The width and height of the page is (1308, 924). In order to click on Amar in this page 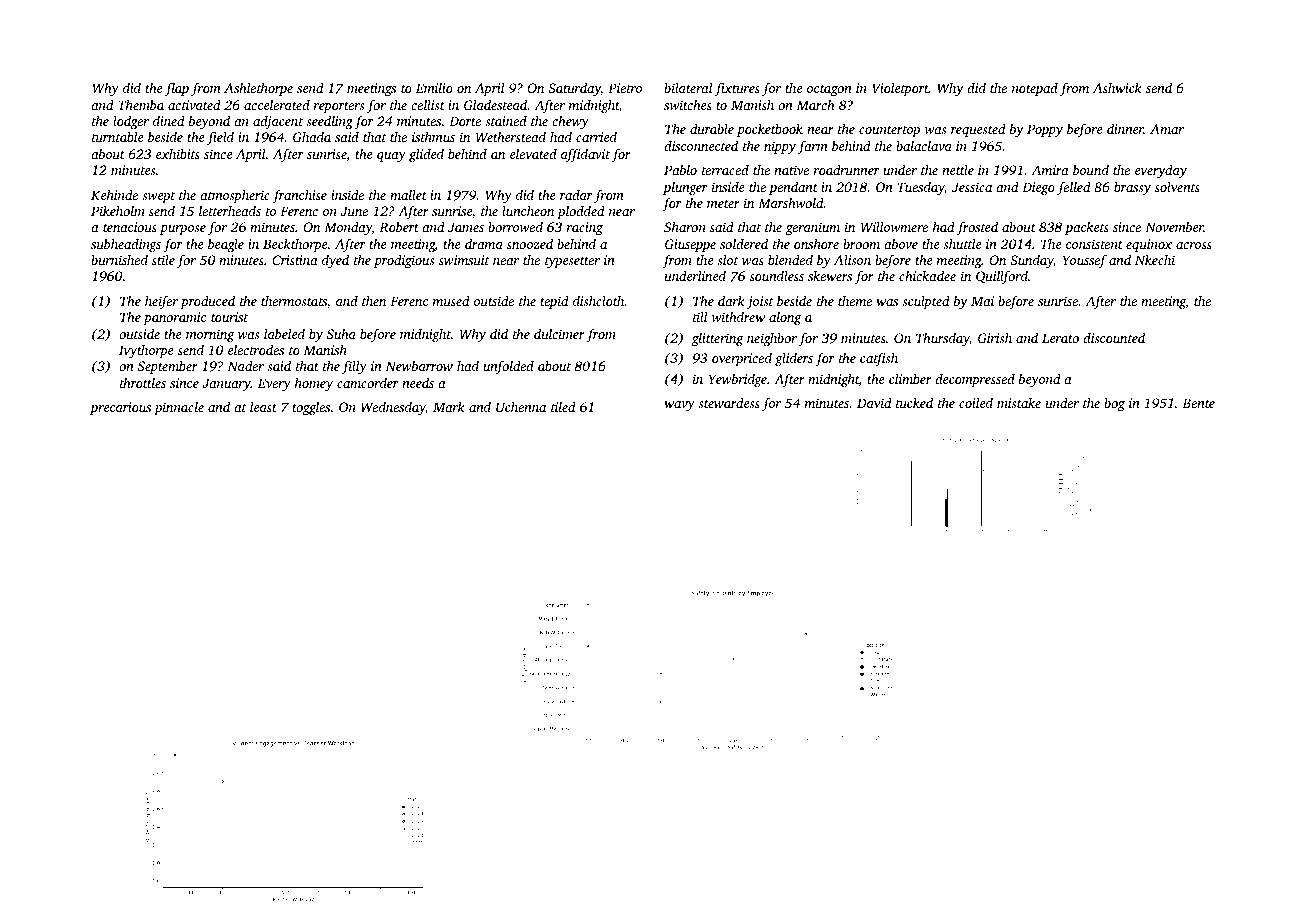, I will do `click(1167, 129)`.
